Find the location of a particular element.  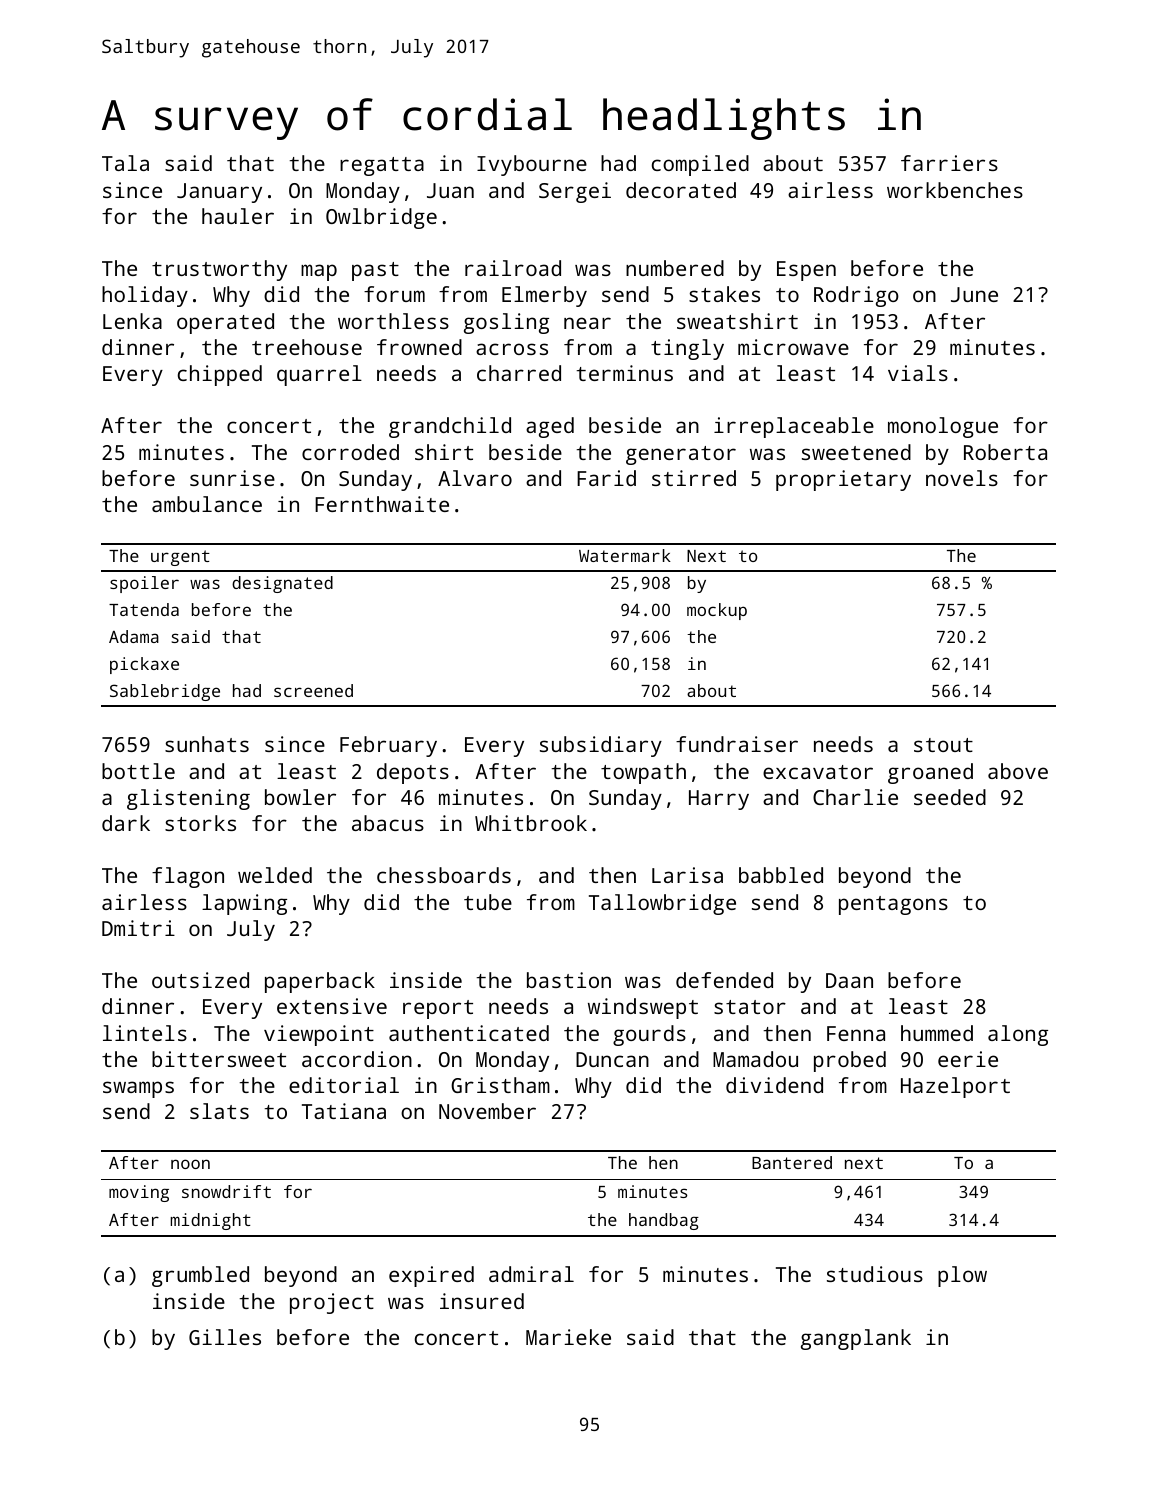

Gilles is located at coordinates (225, 1337).
